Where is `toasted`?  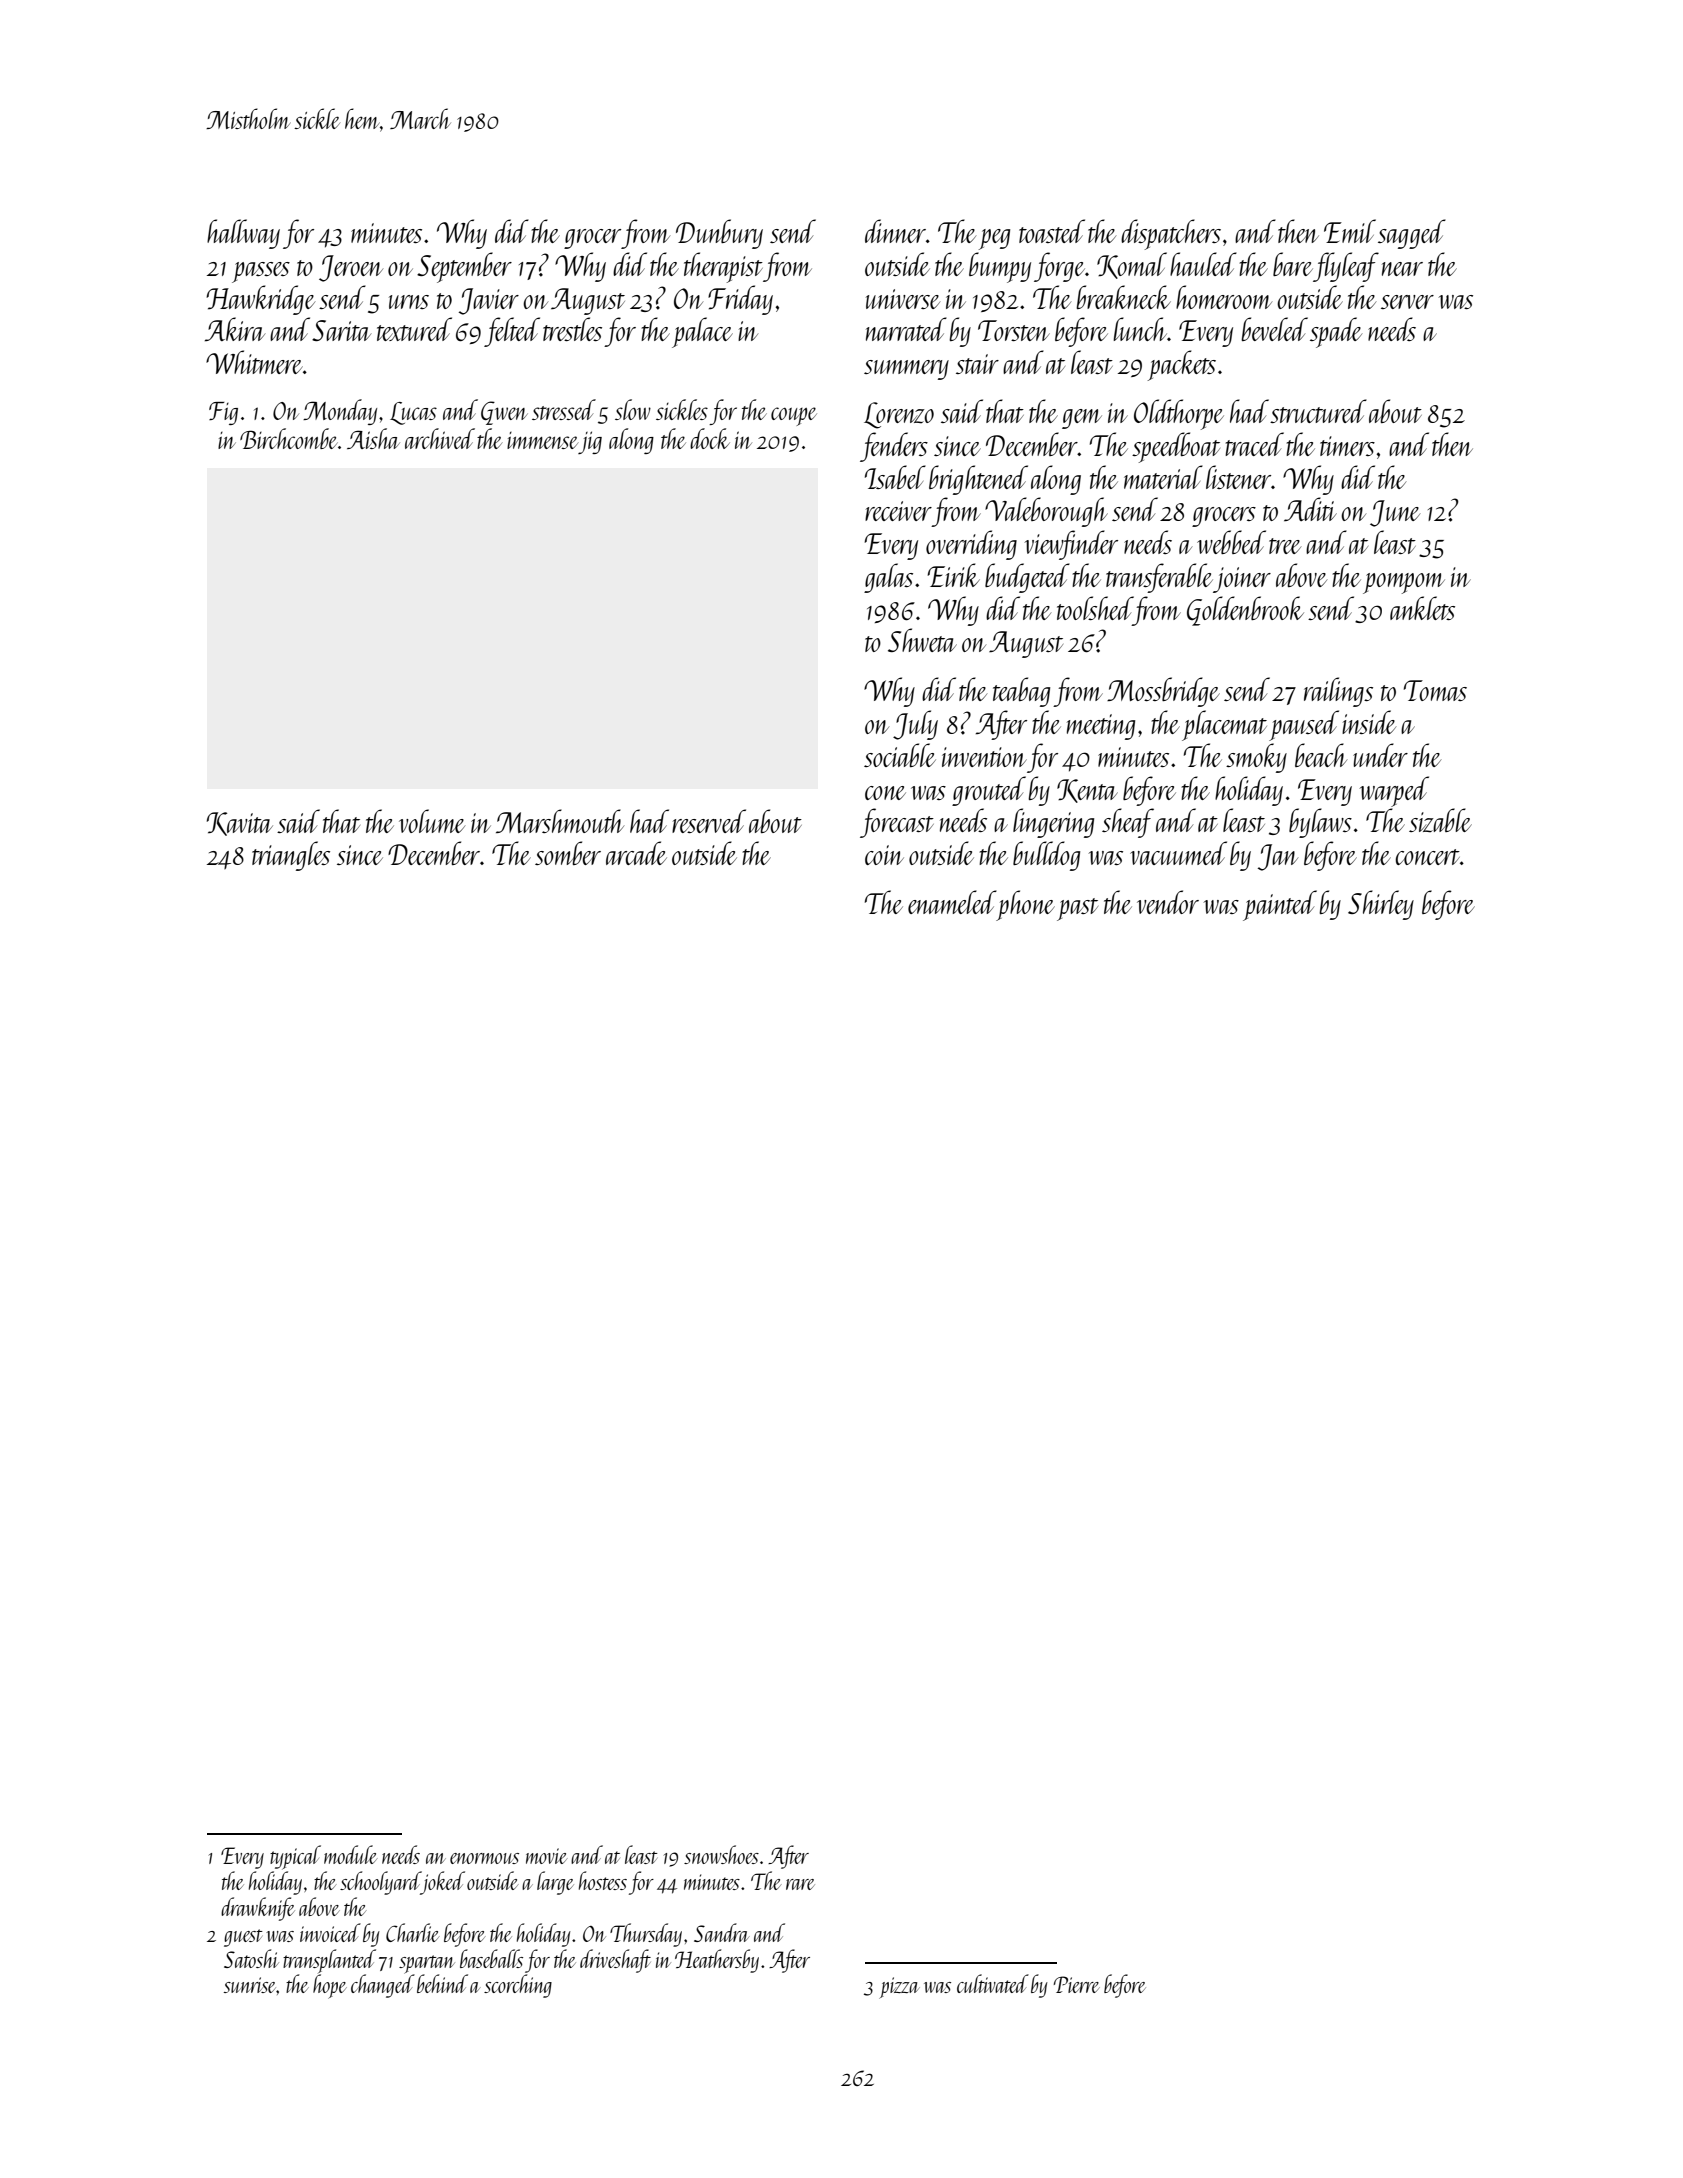
toasted is located at coordinates (1052, 231).
